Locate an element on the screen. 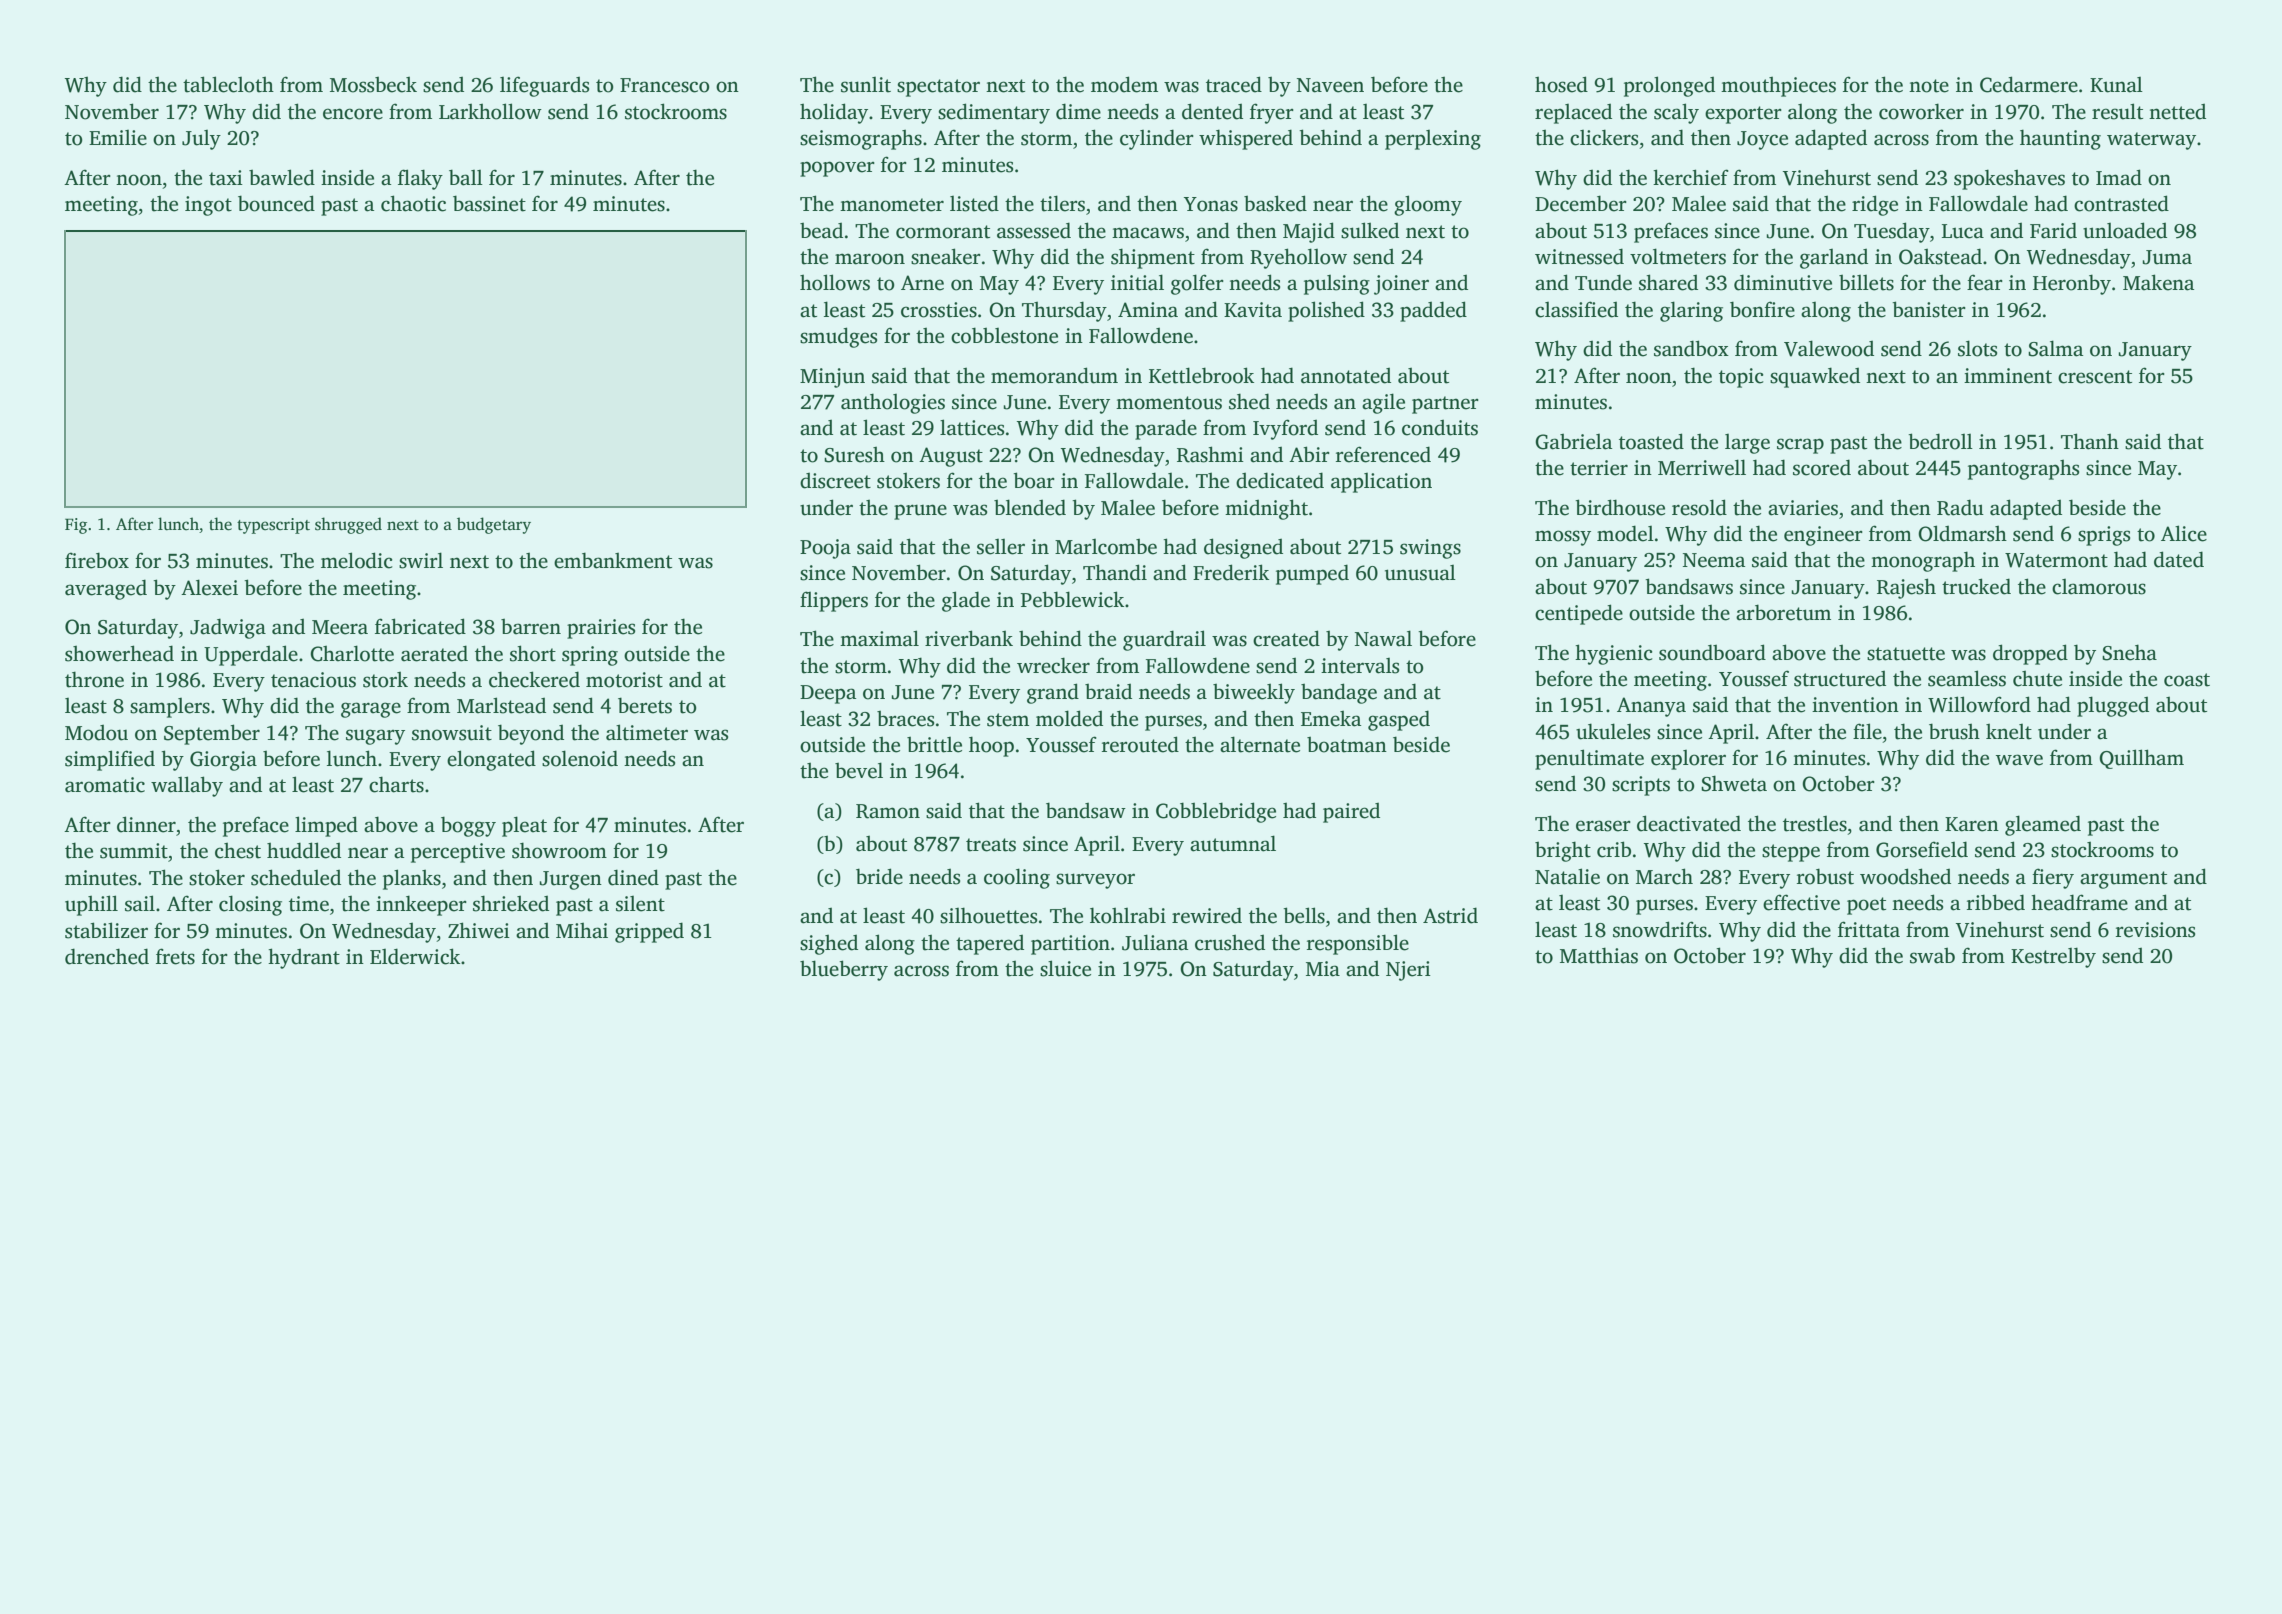 Image resolution: width=2282 pixels, height=1614 pixels. Juma is located at coordinates (2167, 257).
